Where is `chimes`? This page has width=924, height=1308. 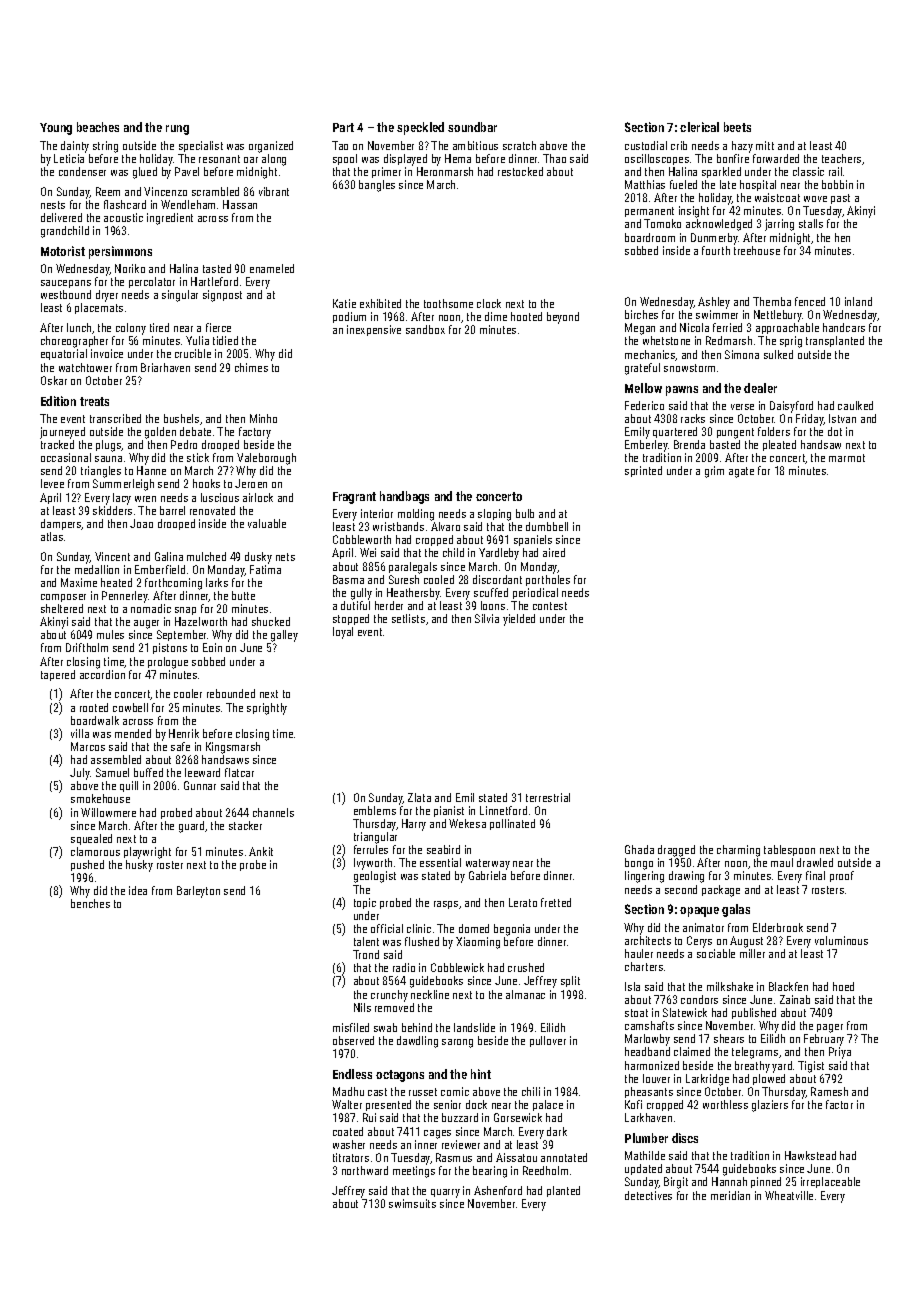 chimes is located at coordinates (251, 367).
